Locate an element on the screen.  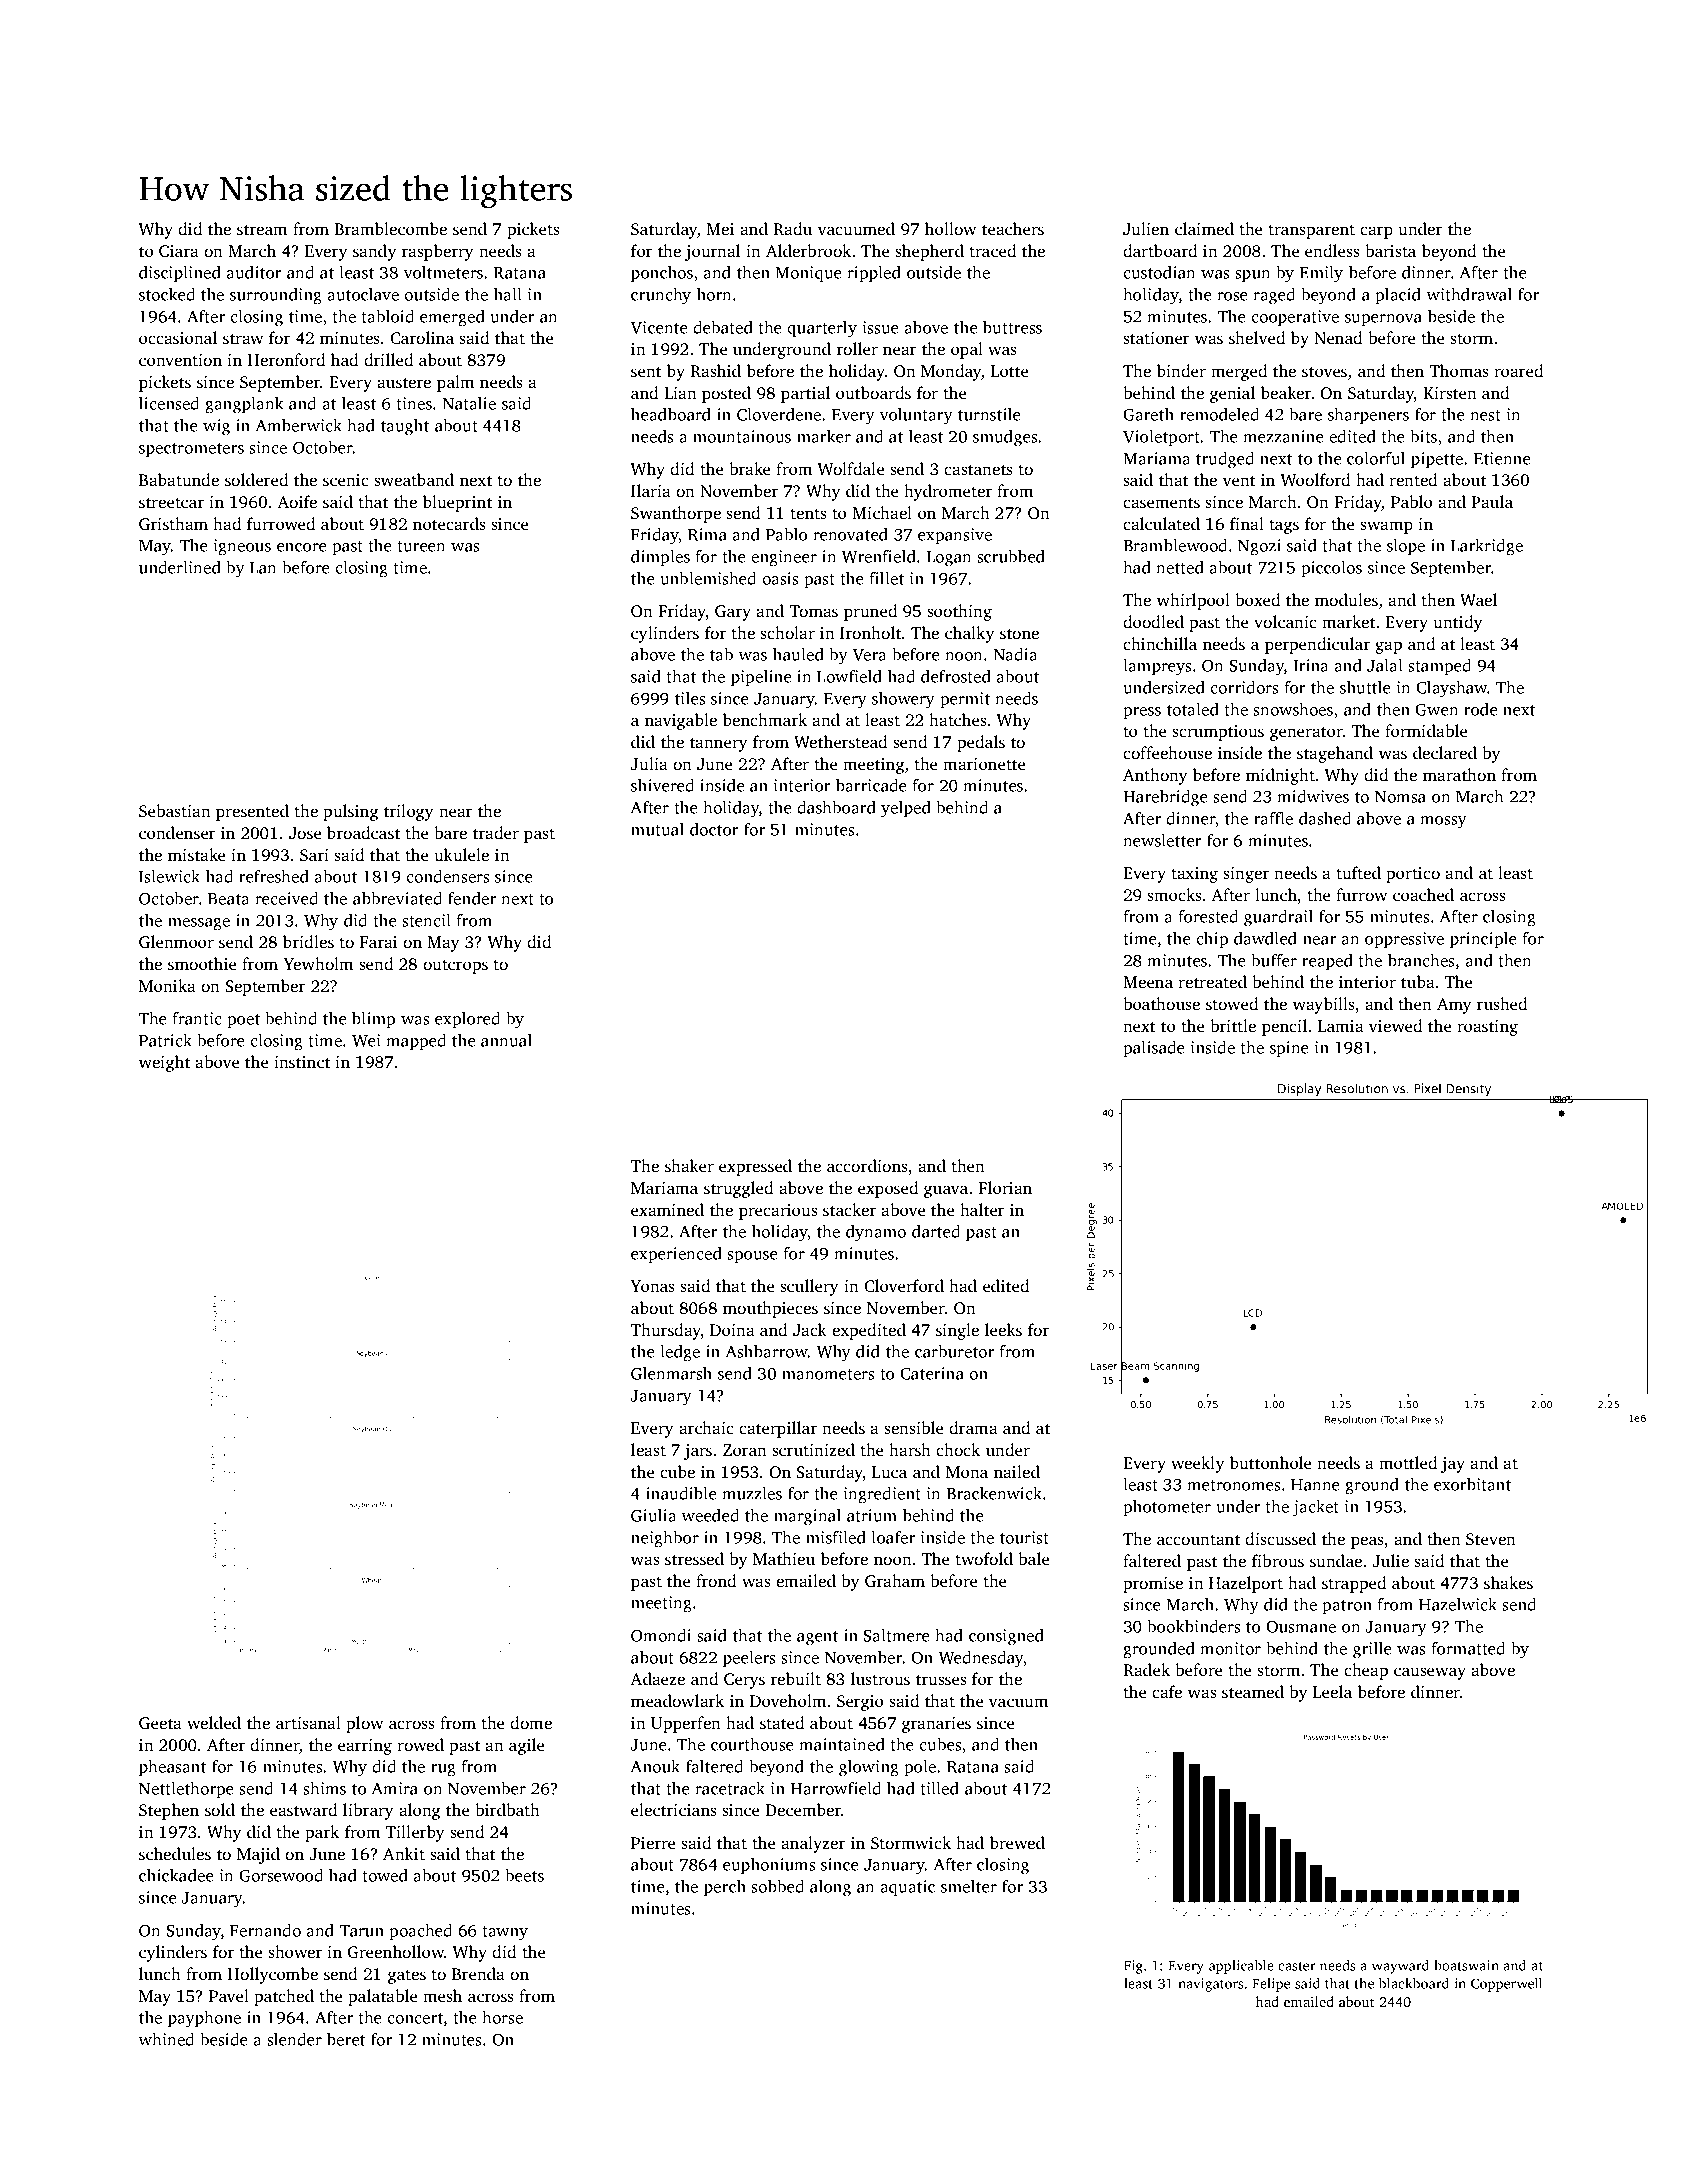
concert is located at coordinates (415, 2018).
